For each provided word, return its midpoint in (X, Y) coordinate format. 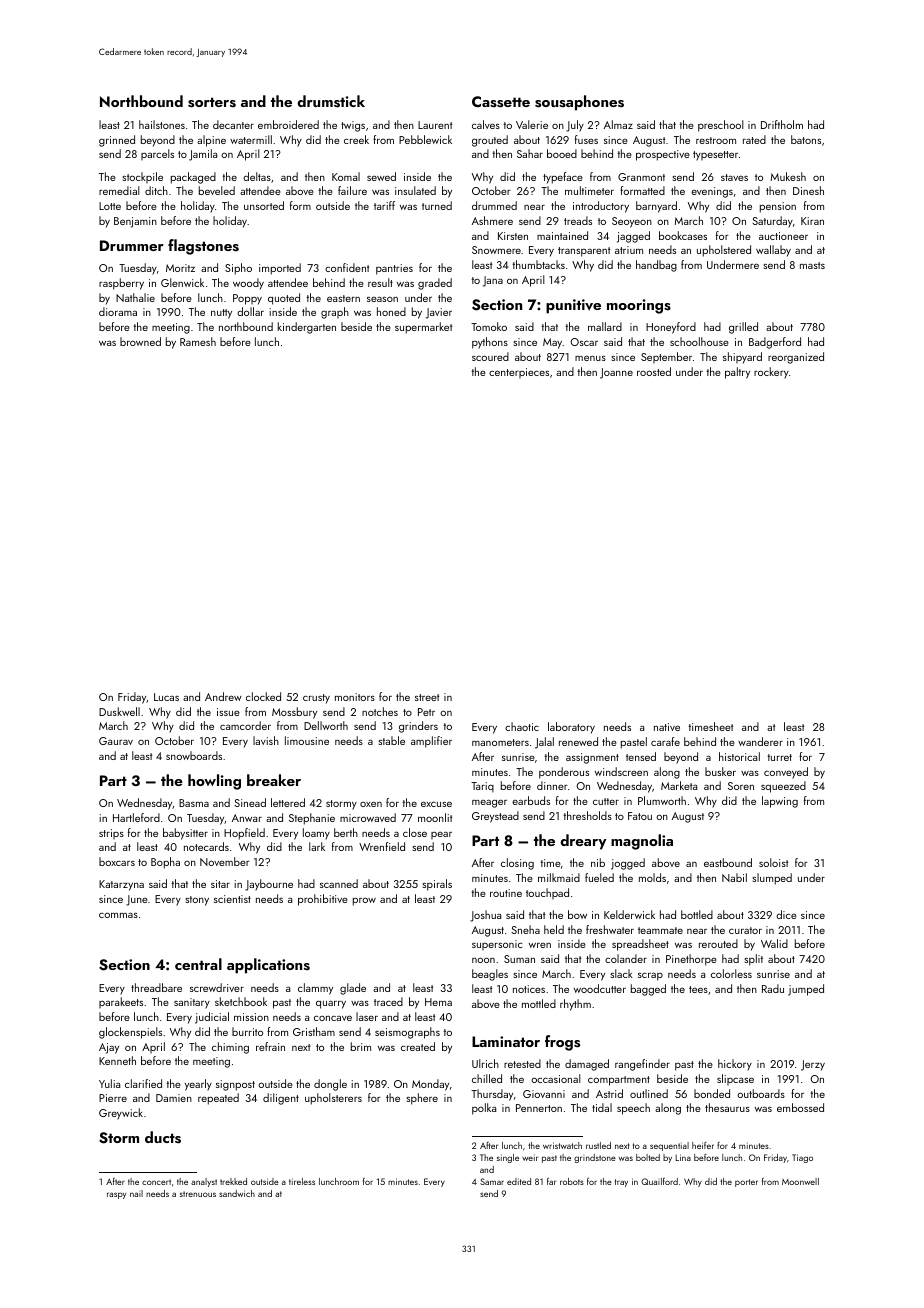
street (427, 697)
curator (745, 930)
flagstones (203, 247)
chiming (230, 1048)
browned (140, 341)
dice (786, 914)
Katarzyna (121, 885)
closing (517, 864)
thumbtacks (538, 264)
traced (388, 1001)
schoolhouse (699, 341)
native (667, 727)
